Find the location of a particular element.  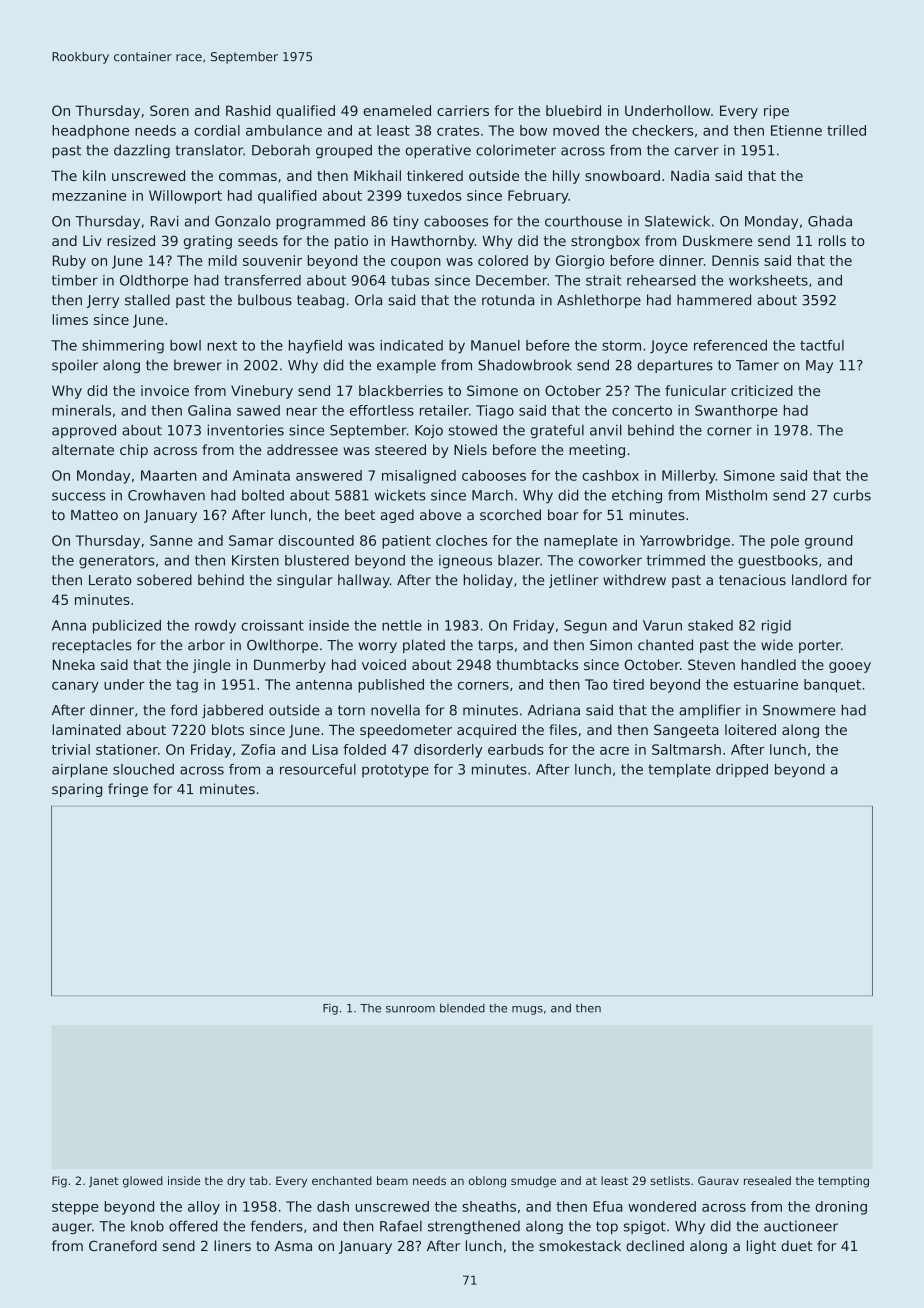

May is located at coordinates (819, 366).
